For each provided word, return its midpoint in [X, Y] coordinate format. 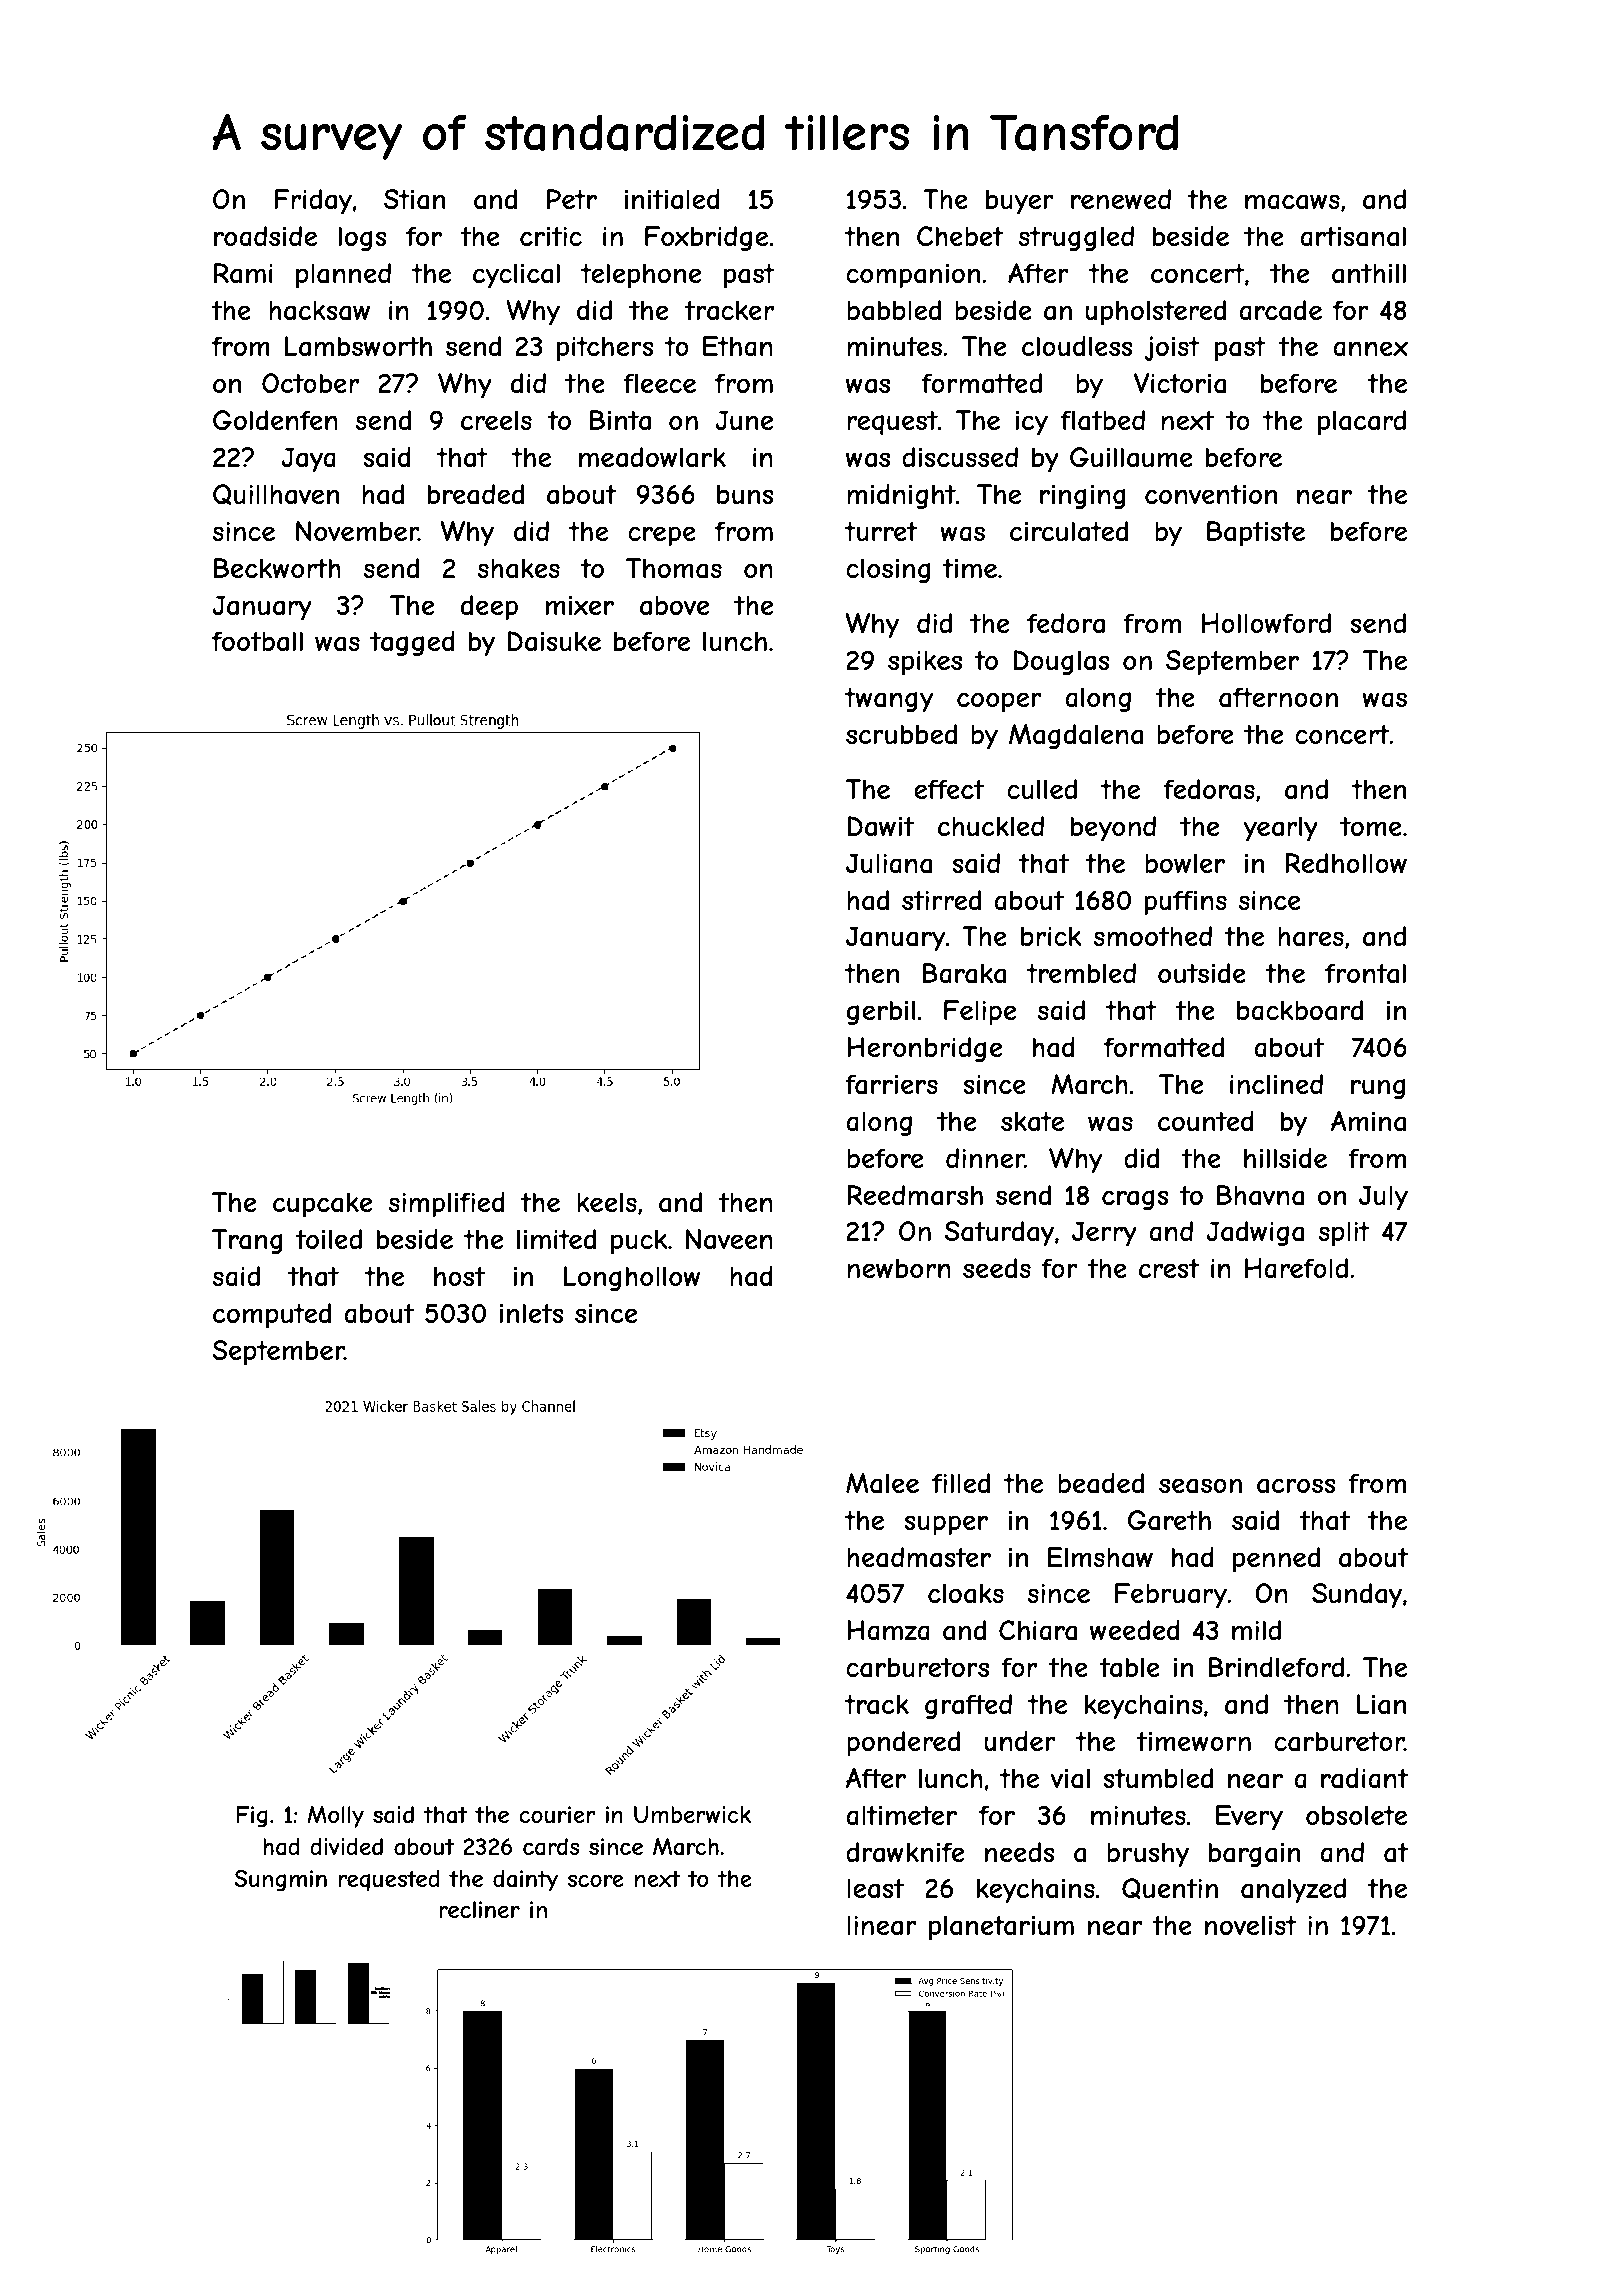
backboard [1300, 1010]
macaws [1292, 202]
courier [557, 1814]
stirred [941, 900]
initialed [672, 199]
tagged [412, 643]
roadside [265, 236]
